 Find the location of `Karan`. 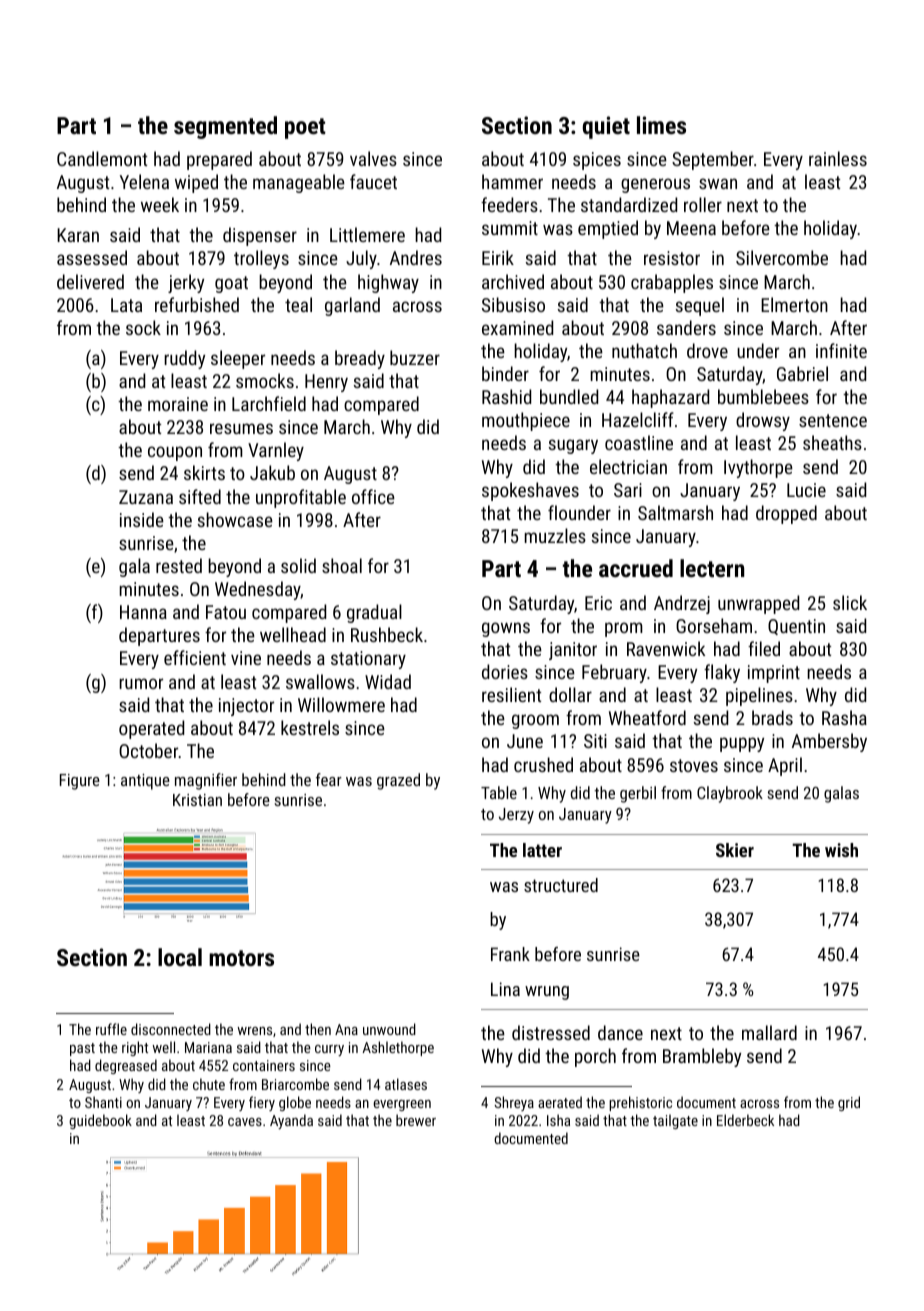

Karan is located at coordinates (78, 235).
